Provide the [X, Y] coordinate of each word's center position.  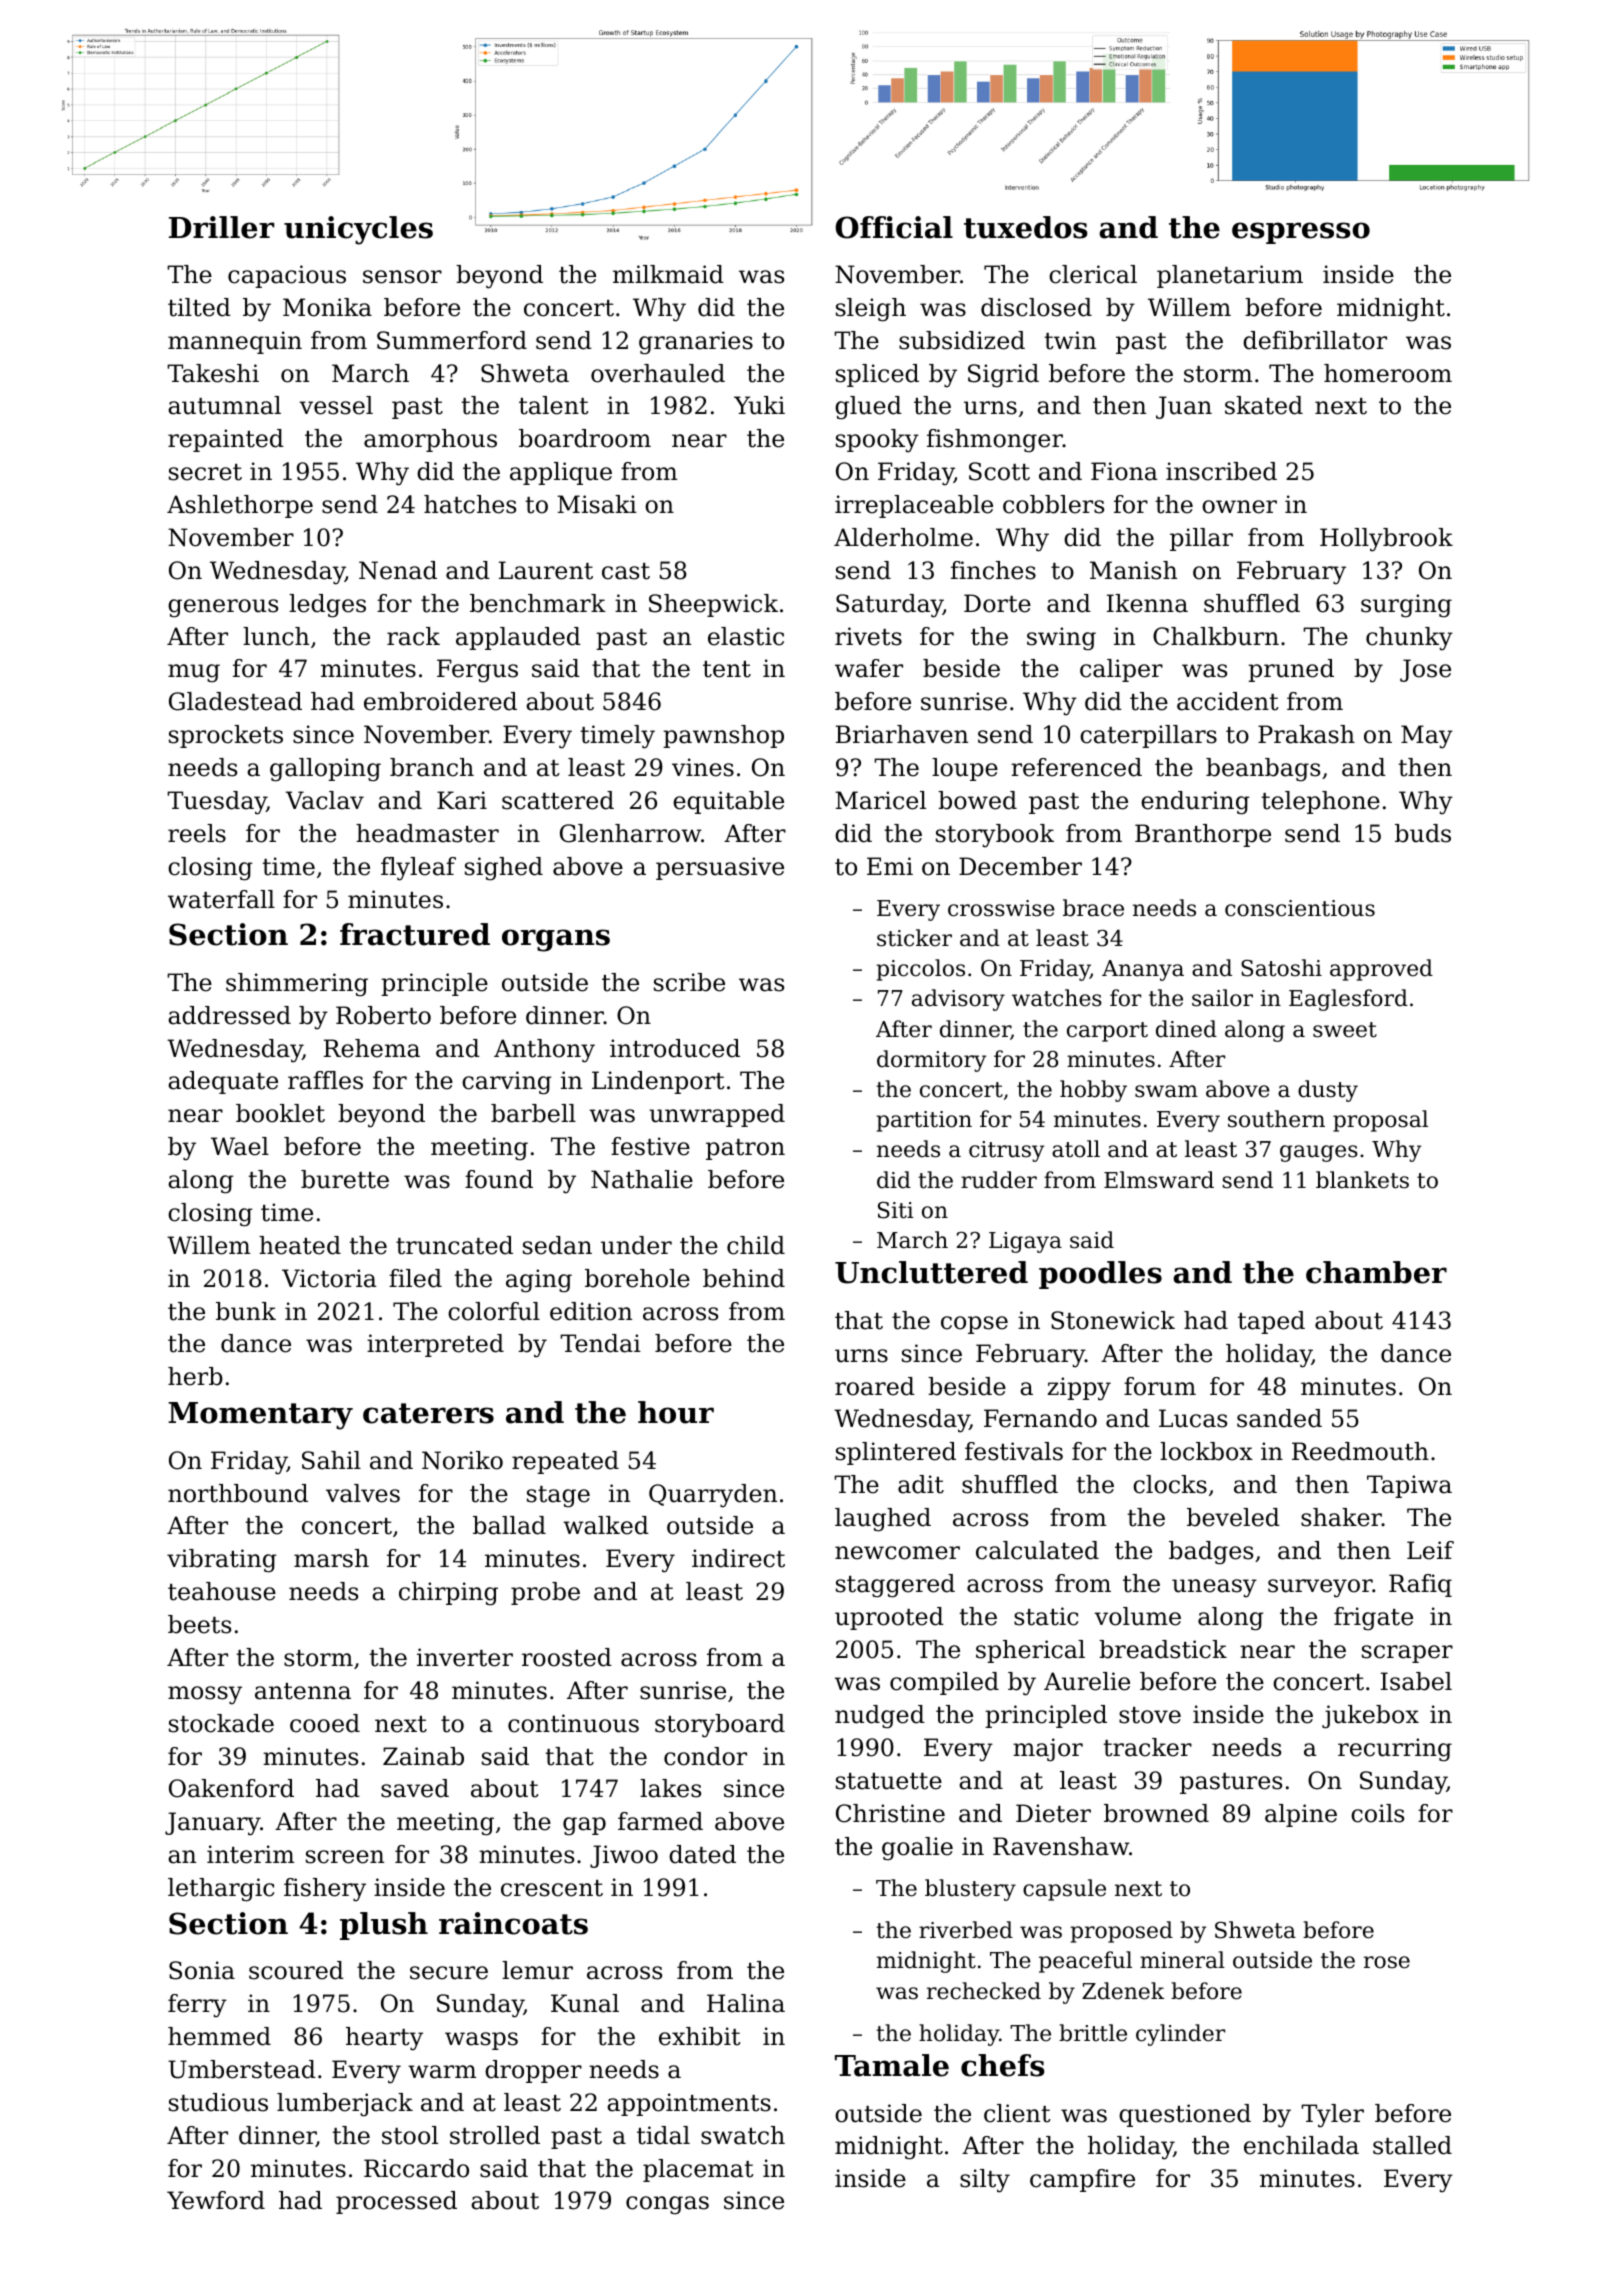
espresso [1301, 233]
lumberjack [345, 2104]
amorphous [430, 440]
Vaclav [325, 800]
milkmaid [668, 274]
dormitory [931, 1061]
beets [199, 1624]
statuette [889, 1781]
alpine [1301, 1815]
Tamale [892, 2065]
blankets [1362, 1180]
